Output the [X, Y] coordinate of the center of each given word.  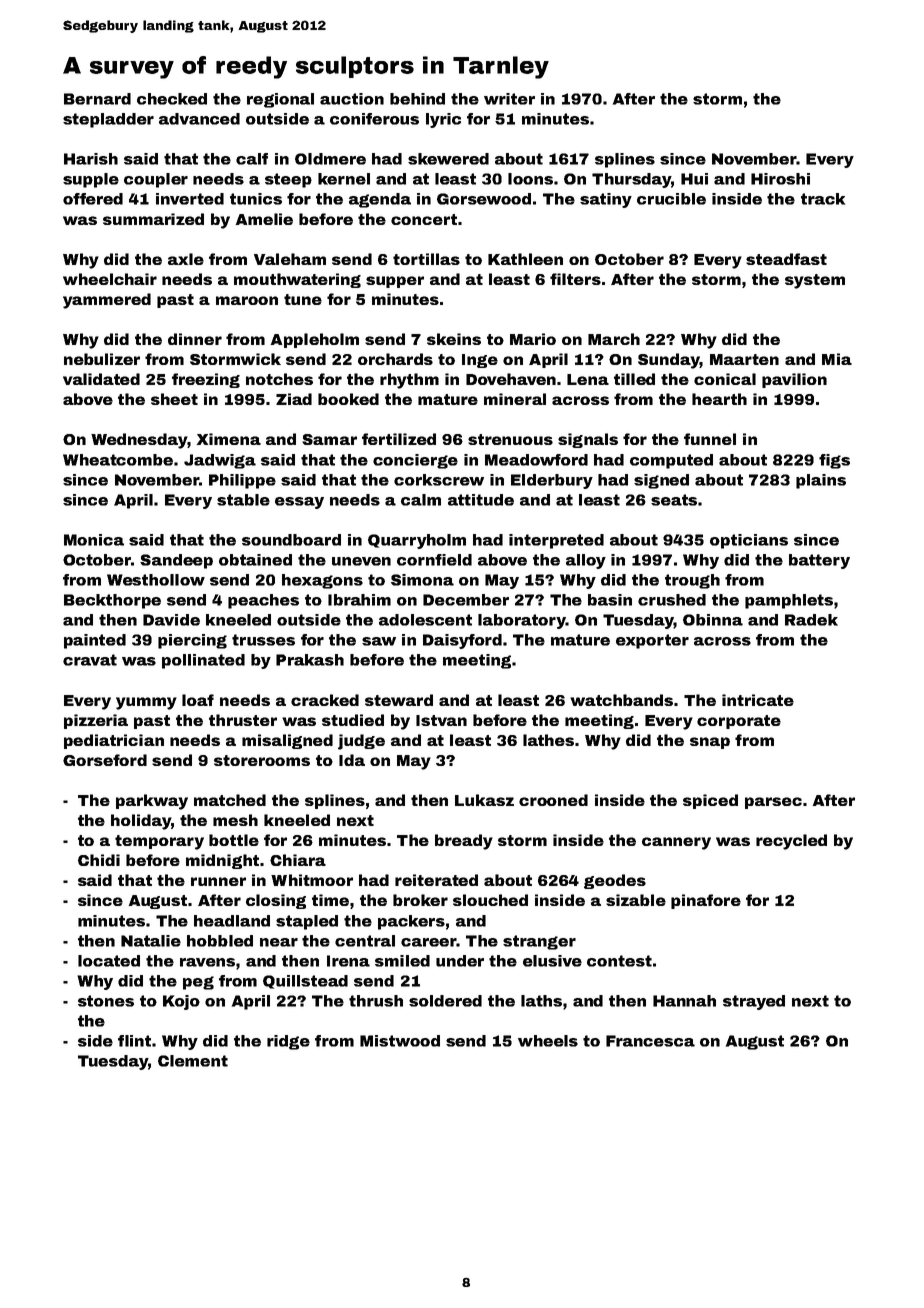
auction [352, 99]
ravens [207, 962]
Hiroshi [780, 179]
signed [661, 481]
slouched [490, 900]
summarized [153, 219]
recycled [791, 842]
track [823, 199]
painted [95, 641]
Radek [811, 620]
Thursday [631, 180]
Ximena [229, 439]
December [466, 600]
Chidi [99, 860]
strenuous [510, 439]
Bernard [97, 99]
